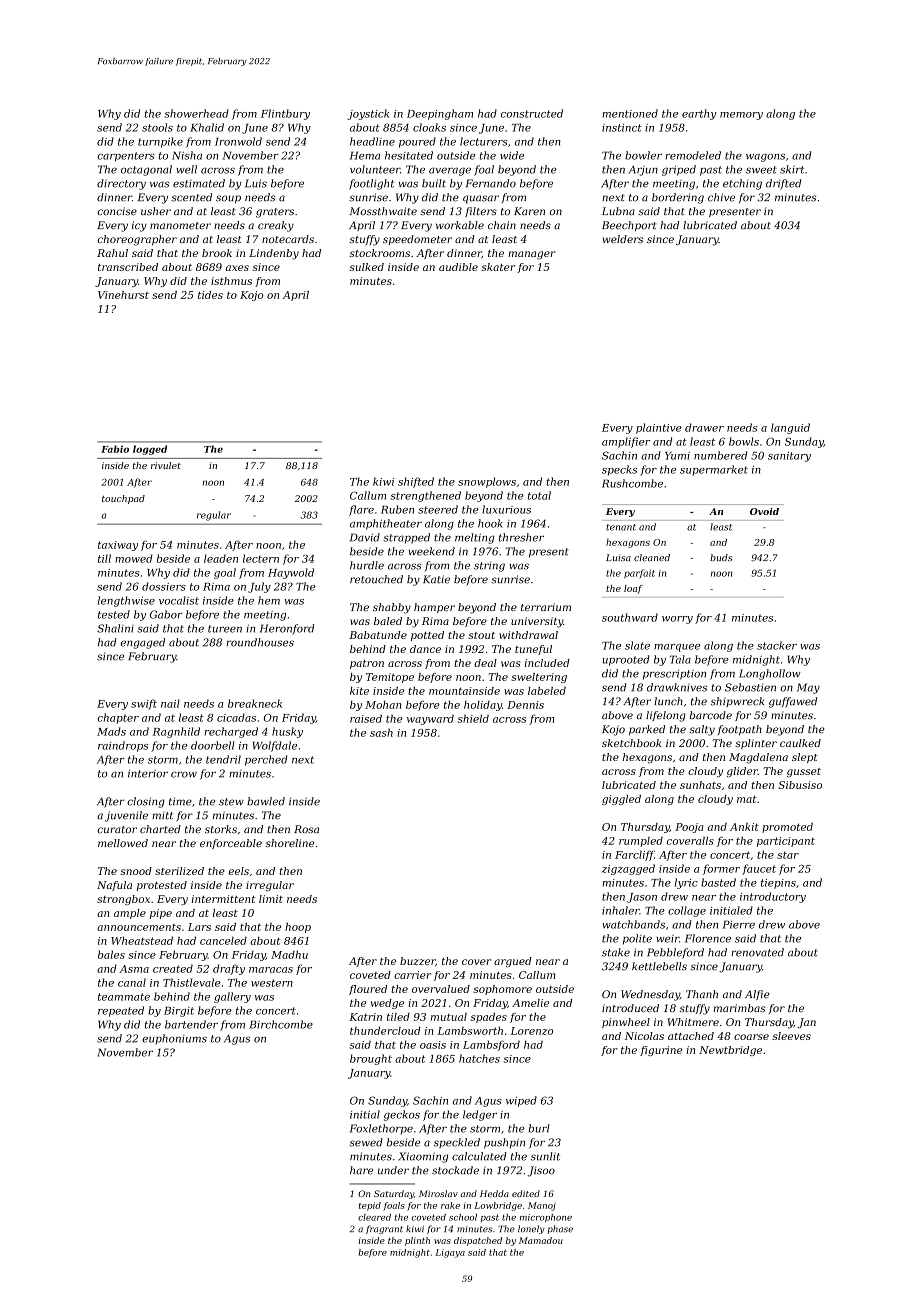 Image resolution: width=924 pixels, height=1308 pixels. What do you see at coordinates (174, 1039) in the screenshot?
I see `euphoniums` at bounding box center [174, 1039].
